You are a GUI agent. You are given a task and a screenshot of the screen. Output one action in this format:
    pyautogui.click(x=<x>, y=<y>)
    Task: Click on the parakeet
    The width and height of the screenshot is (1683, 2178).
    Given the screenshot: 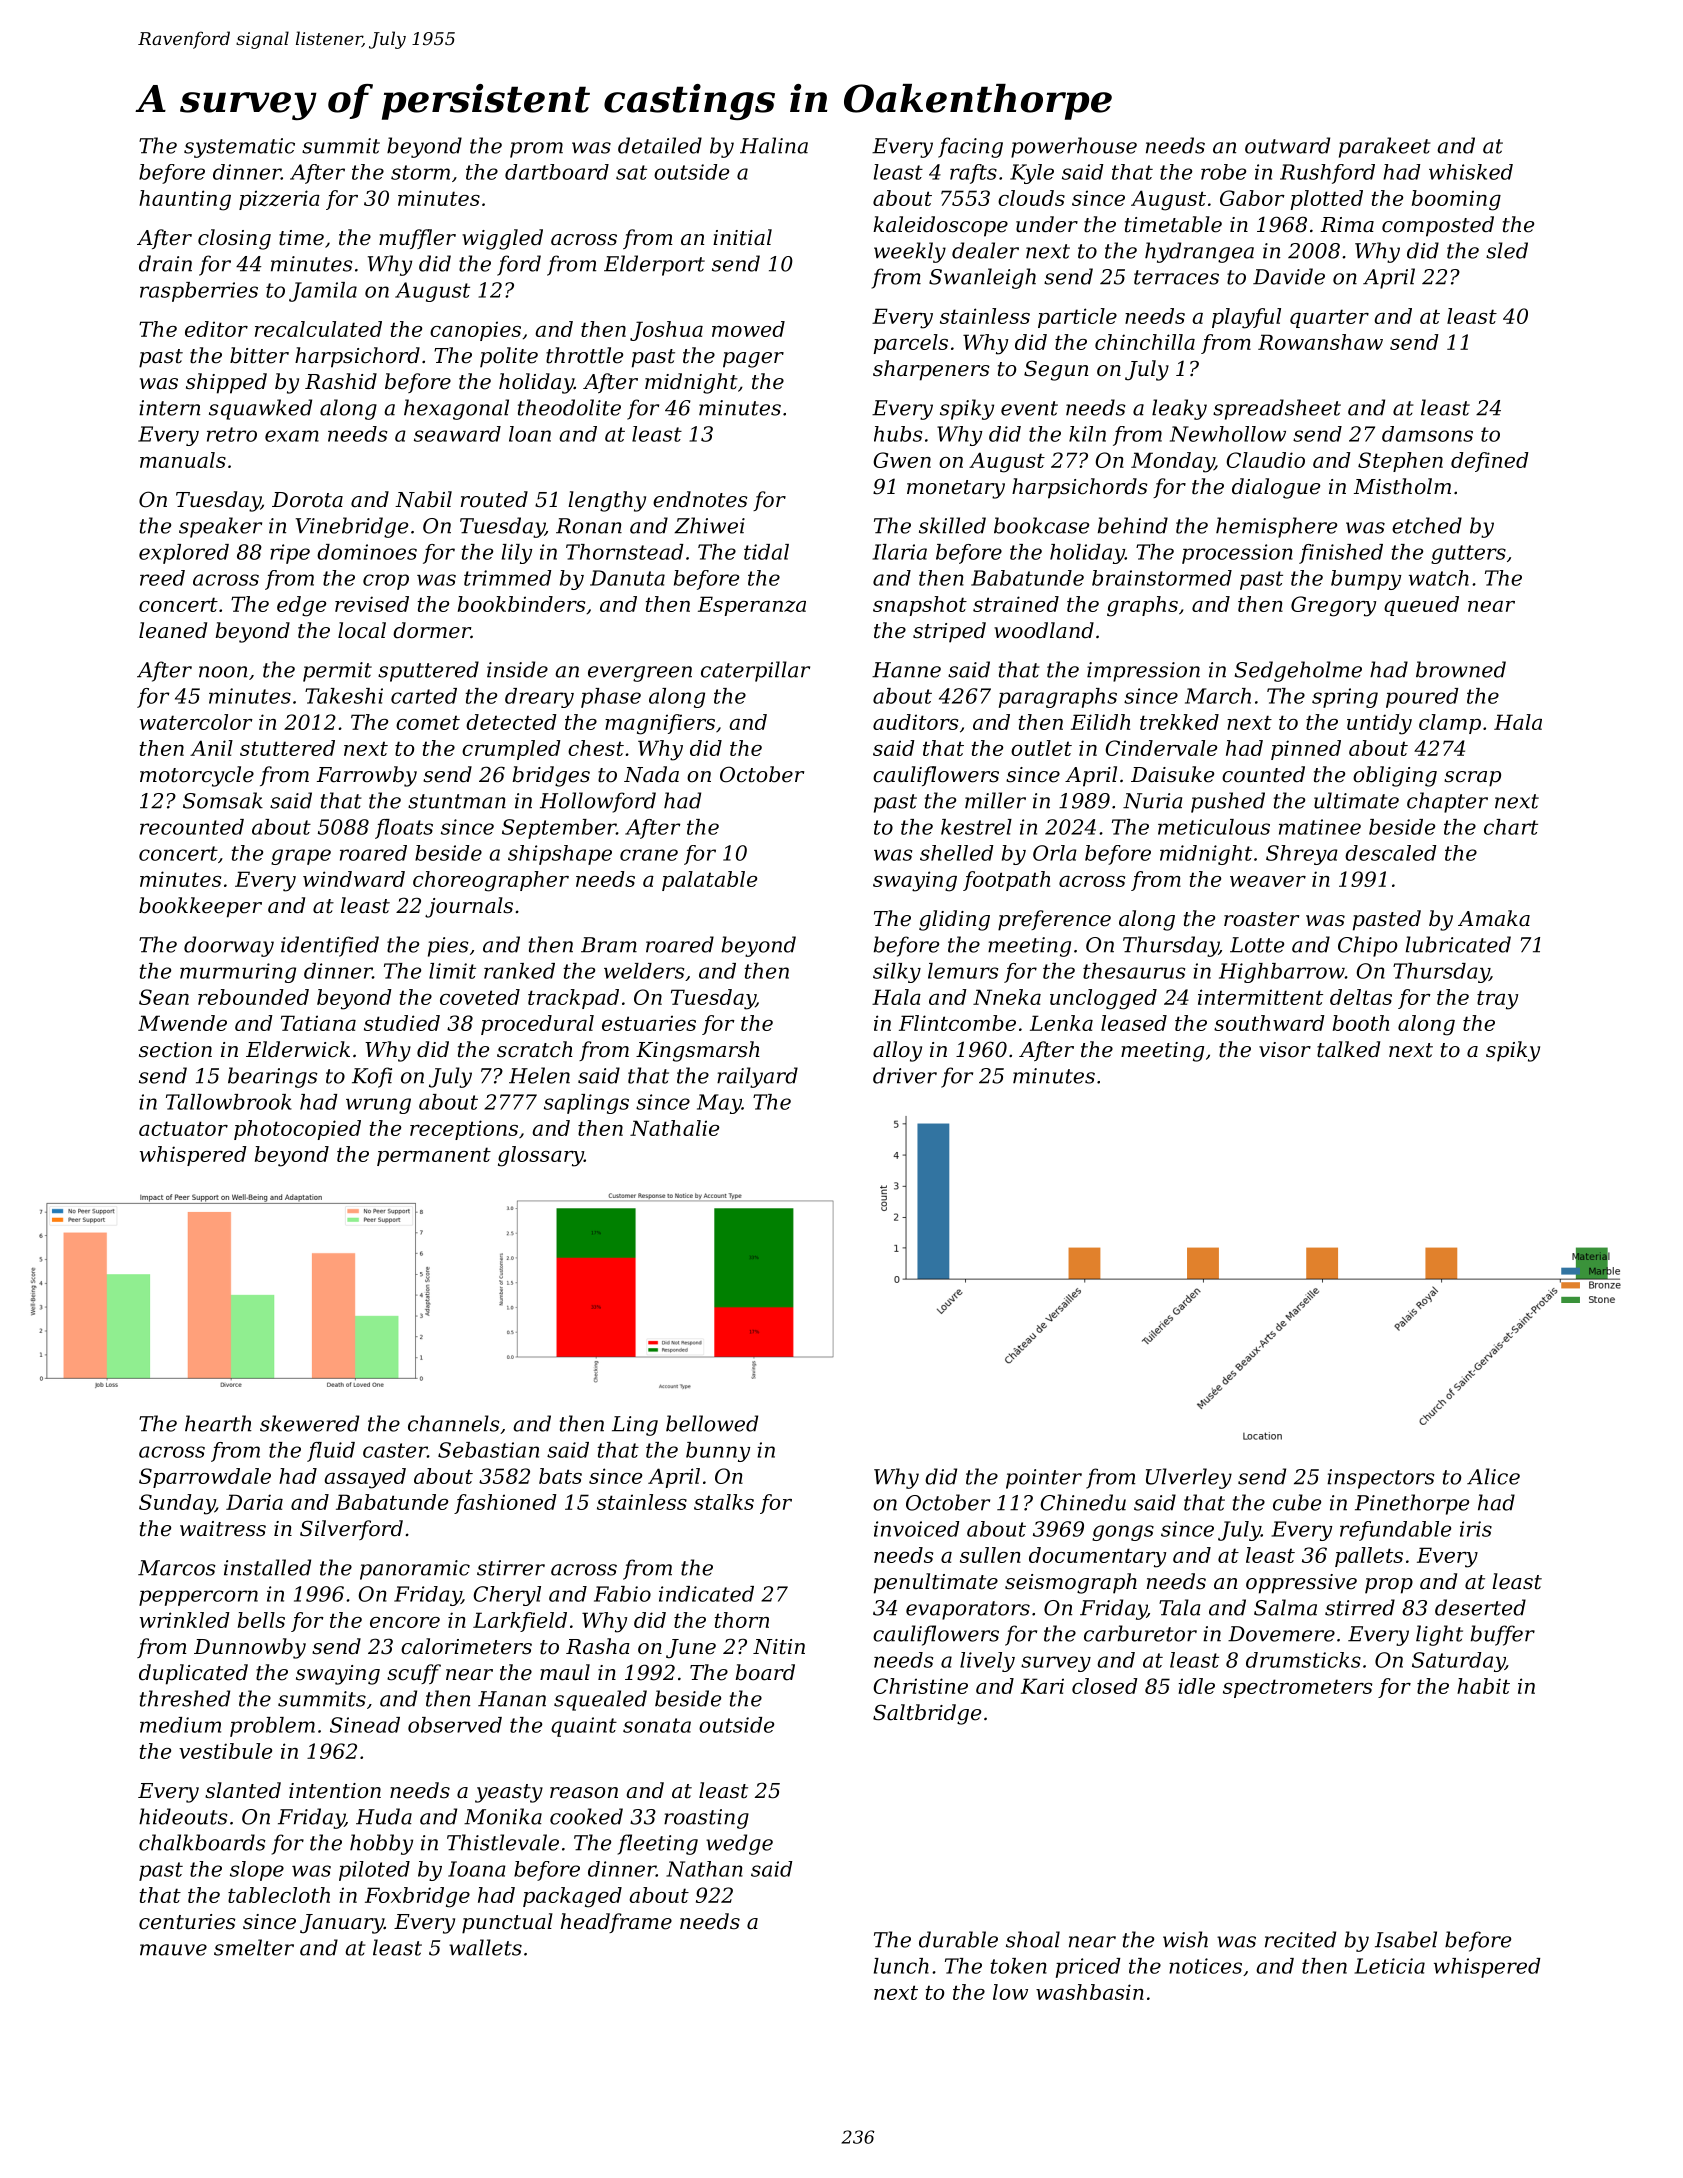 What is the action you would take?
    pyautogui.click(x=1385, y=147)
